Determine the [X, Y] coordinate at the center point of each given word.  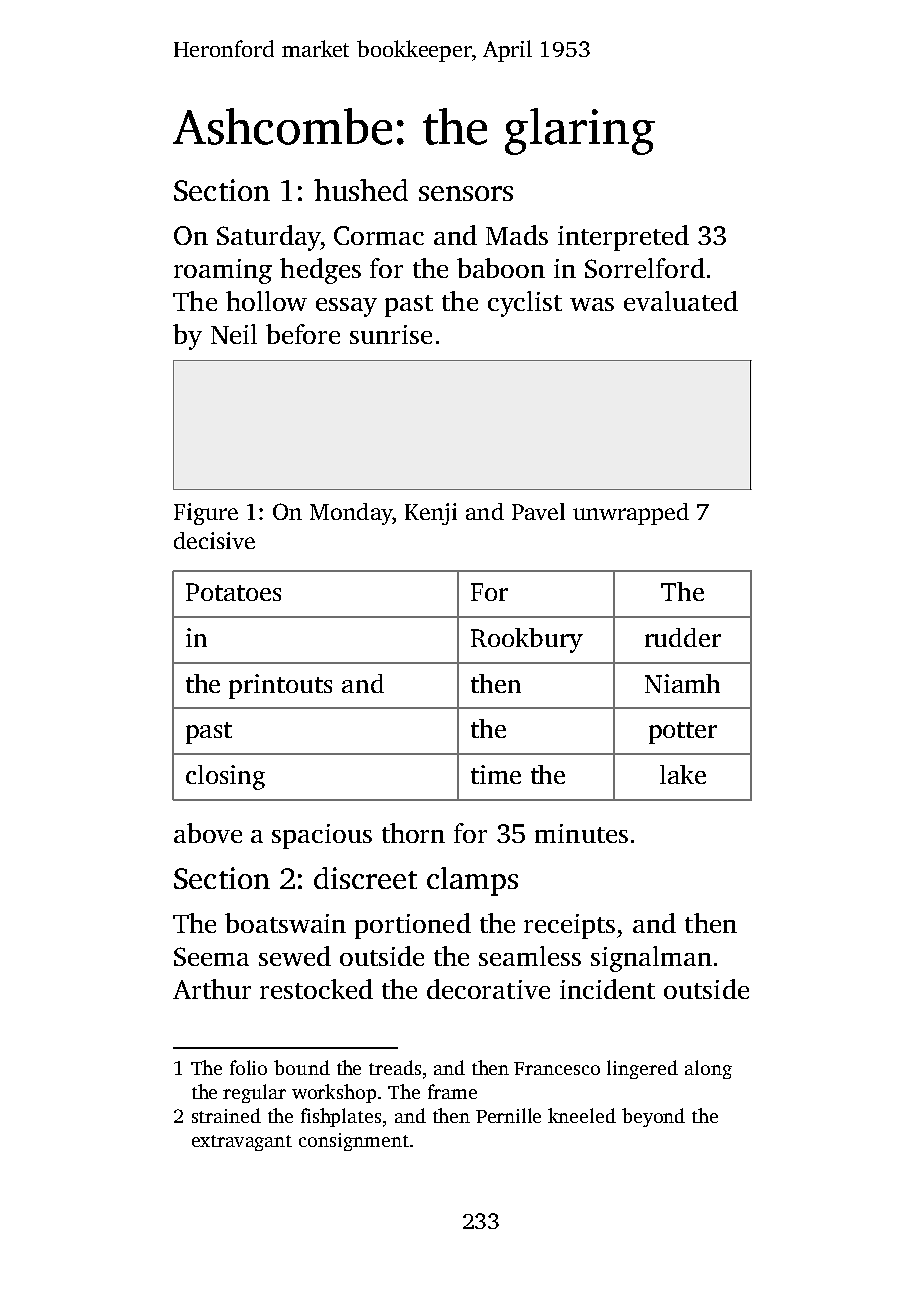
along [708, 1069]
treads [395, 1067]
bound [302, 1067]
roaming [223, 271]
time [496, 774]
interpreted [623, 238]
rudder [683, 637]
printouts [280, 686]
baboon [501, 268]
